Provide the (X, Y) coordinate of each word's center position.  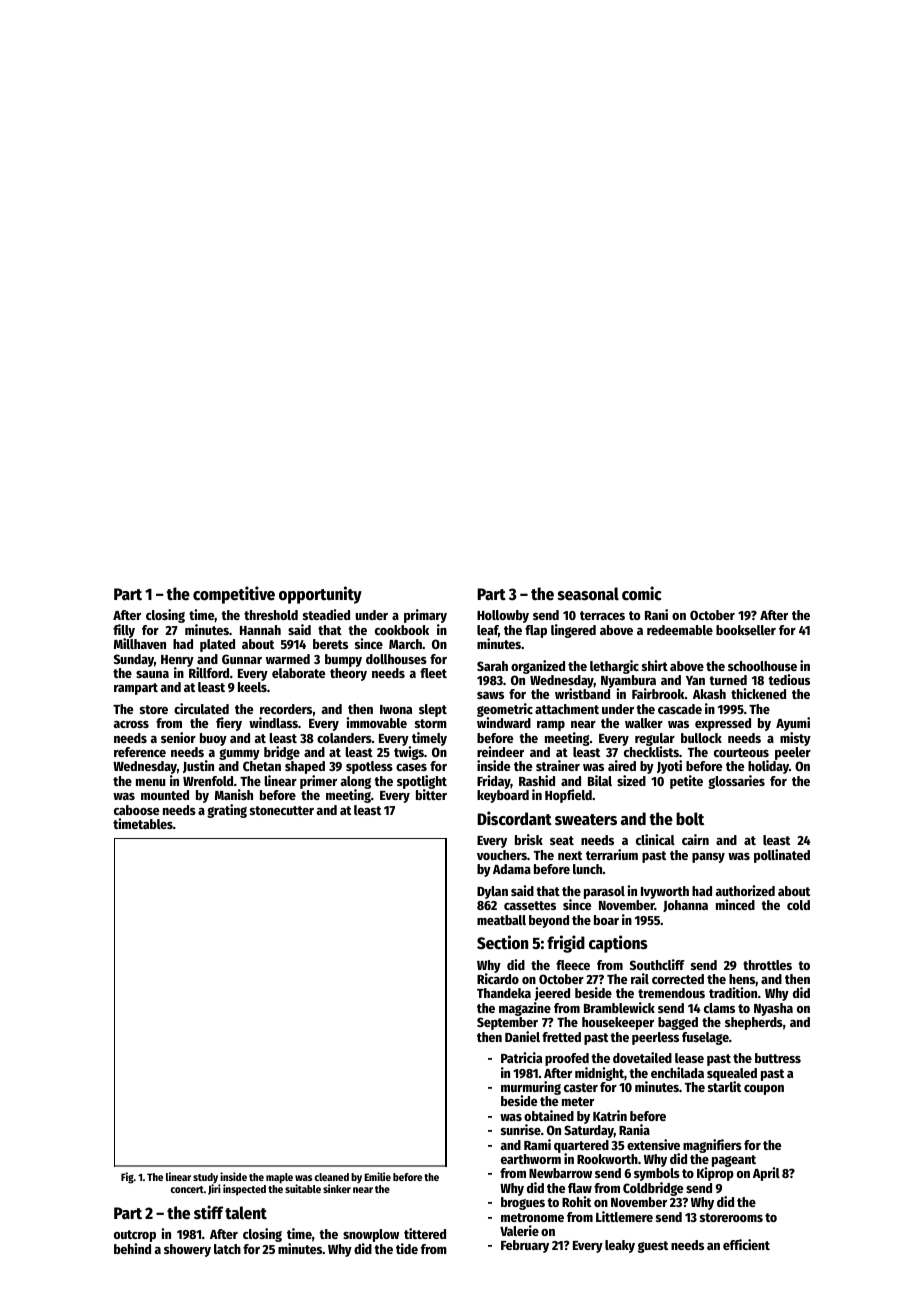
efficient (746, 1244)
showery (187, 1250)
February (525, 1246)
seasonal (588, 594)
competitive (234, 595)
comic (641, 593)
